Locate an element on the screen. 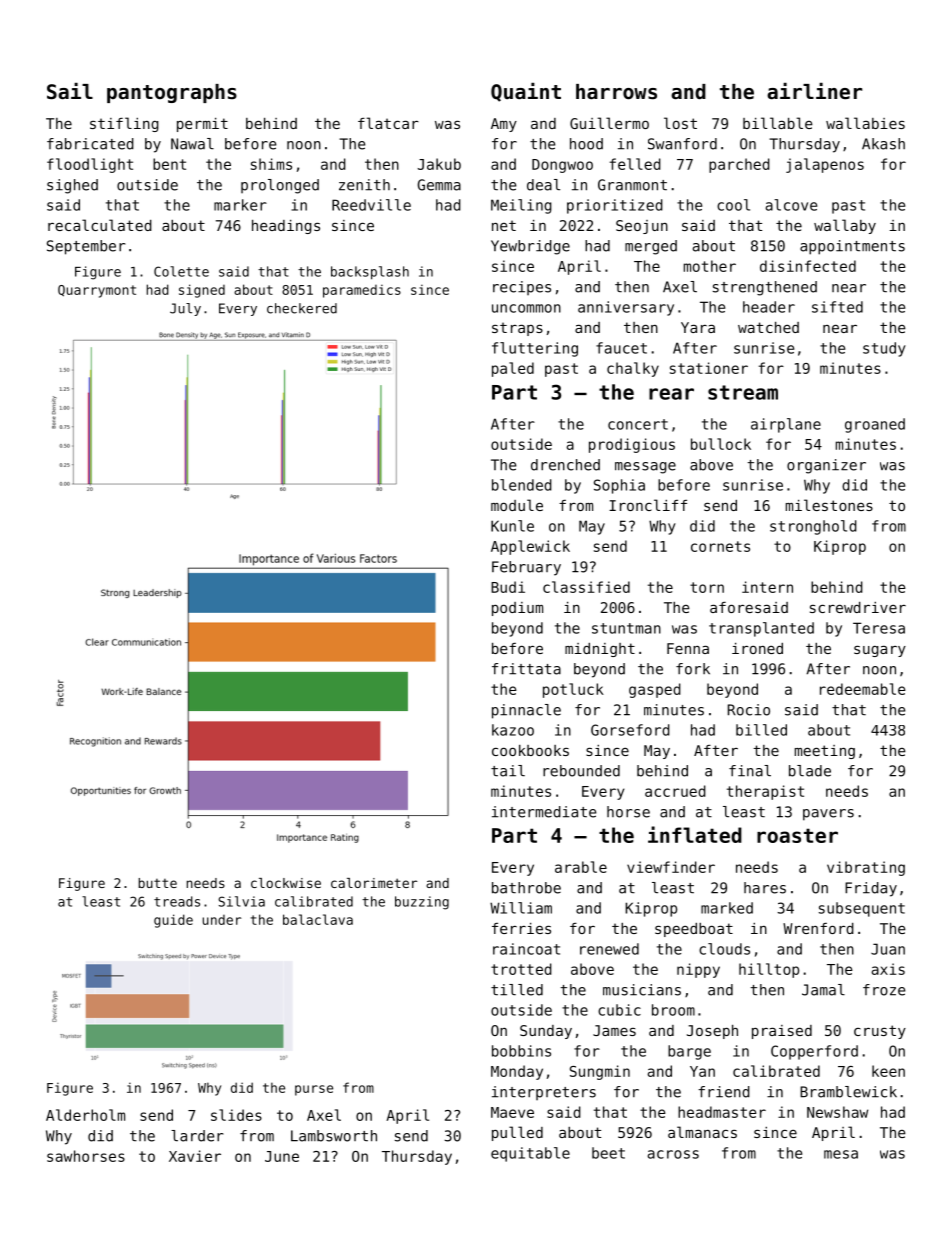  butte is located at coordinates (157, 883).
